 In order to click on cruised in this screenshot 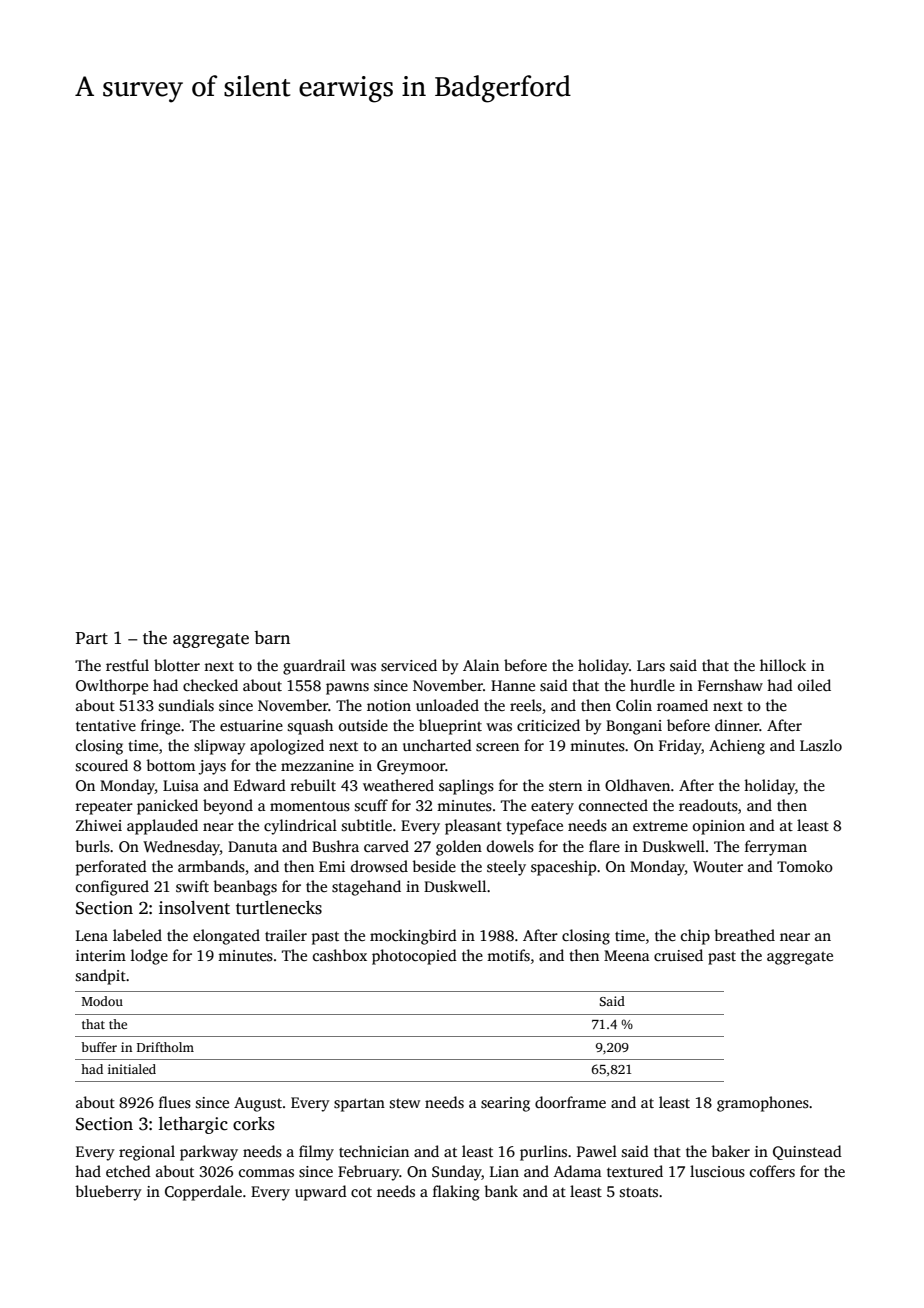, I will do `click(678, 955)`.
